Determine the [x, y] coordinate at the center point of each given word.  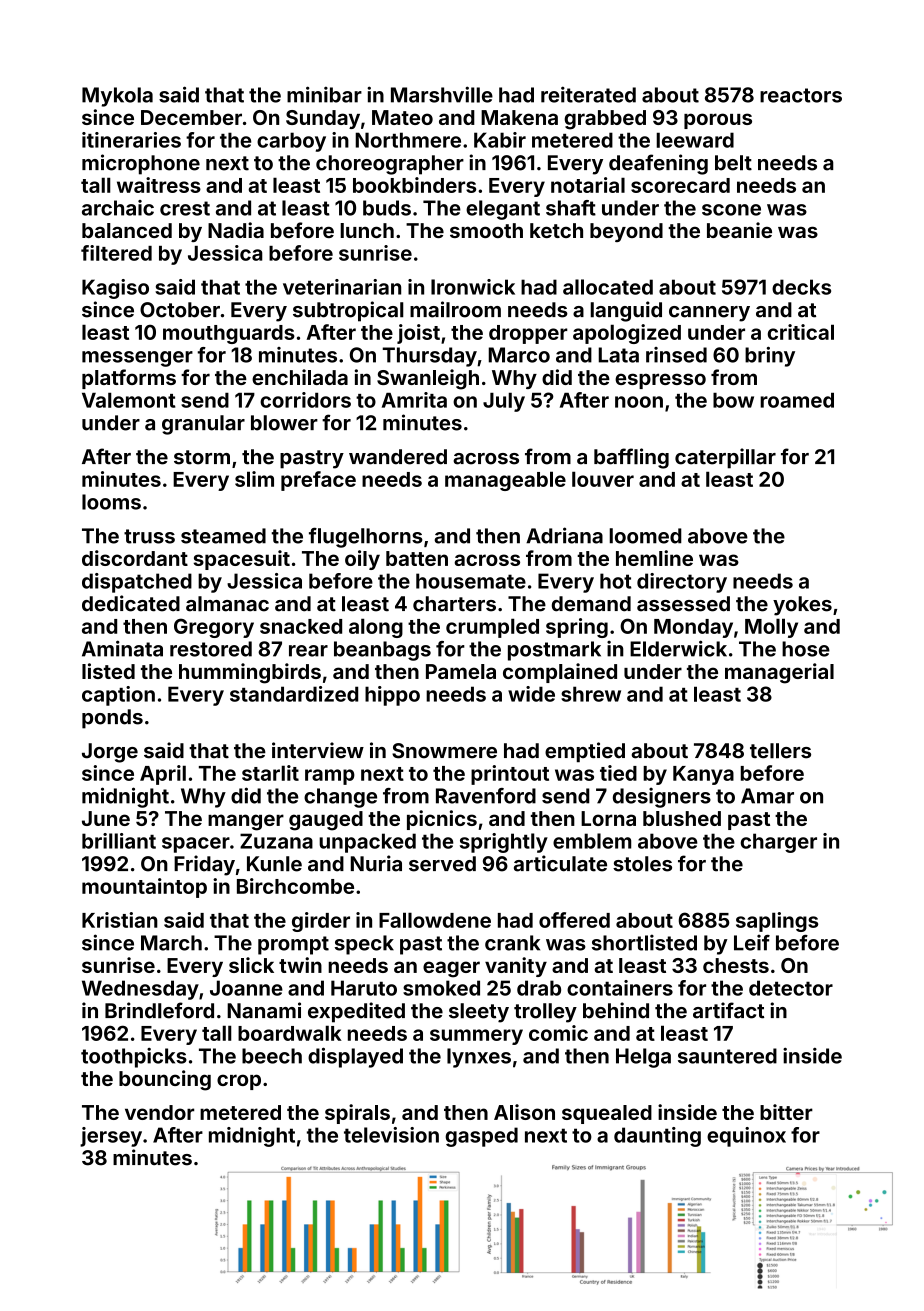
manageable [505, 481]
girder [321, 922]
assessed [683, 604]
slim [254, 479]
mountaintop [144, 888]
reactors [801, 95]
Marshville [442, 94]
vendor [159, 1112]
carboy [291, 142]
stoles [642, 864]
